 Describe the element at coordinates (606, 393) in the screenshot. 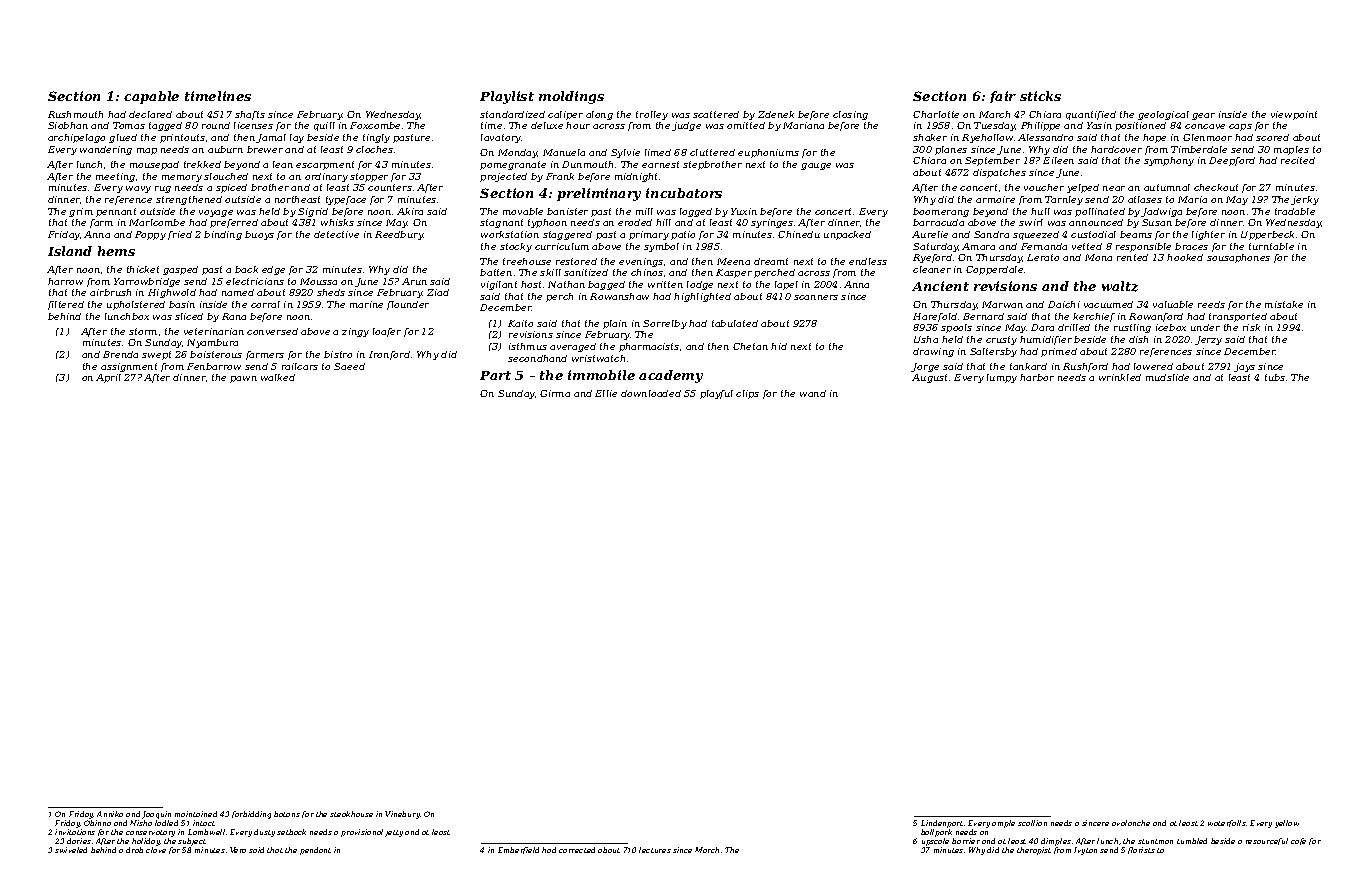

I see `Ellie` at that location.
